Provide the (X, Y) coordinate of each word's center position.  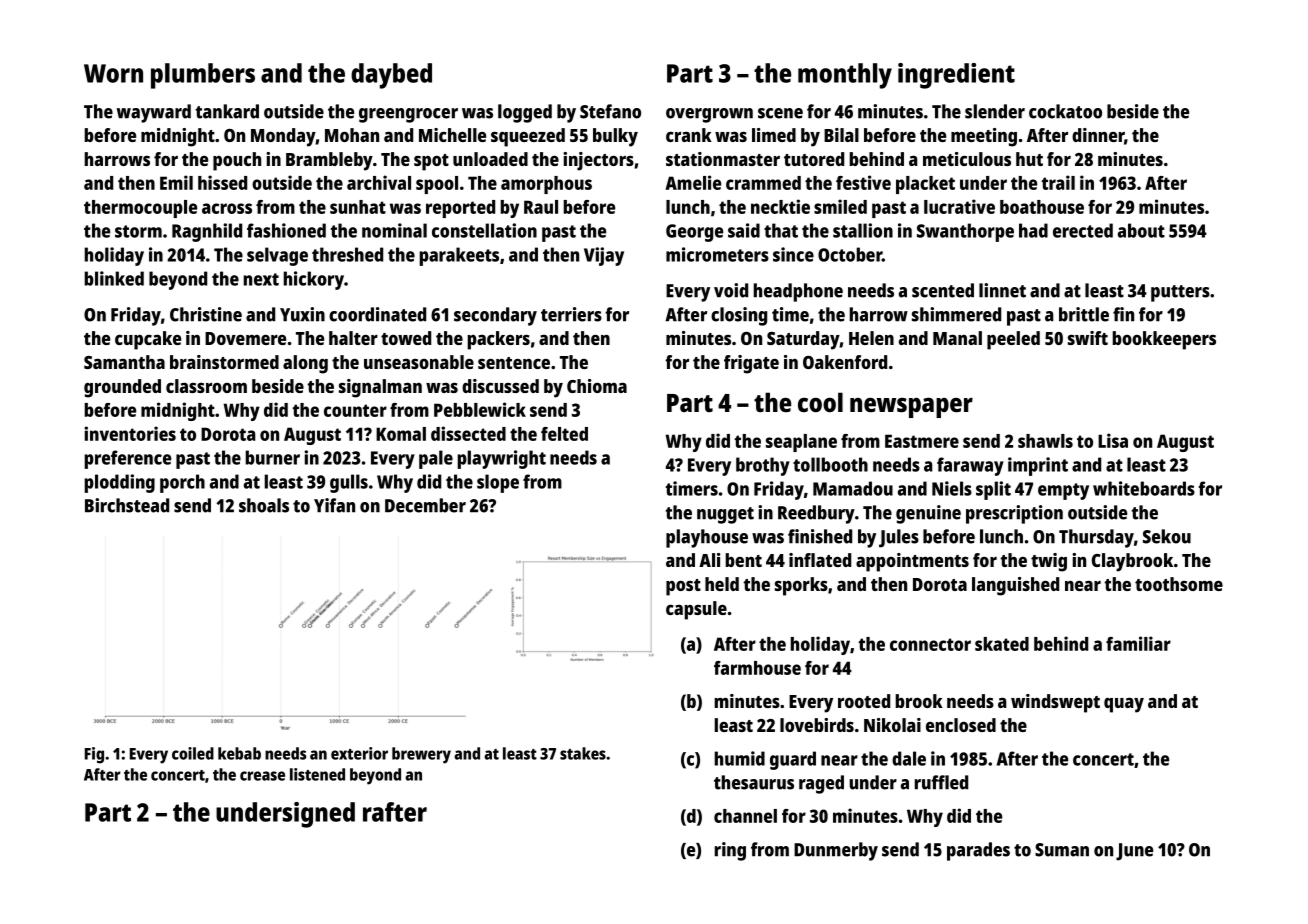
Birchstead (127, 505)
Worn (113, 73)
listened (317, 774)
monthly (845, 76)
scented (943, 290)
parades (978, 851)
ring (730, 851)
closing (739, 316)
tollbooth (830, 464)
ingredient (956, 76)
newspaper (911, 407)
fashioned (286, 230)
